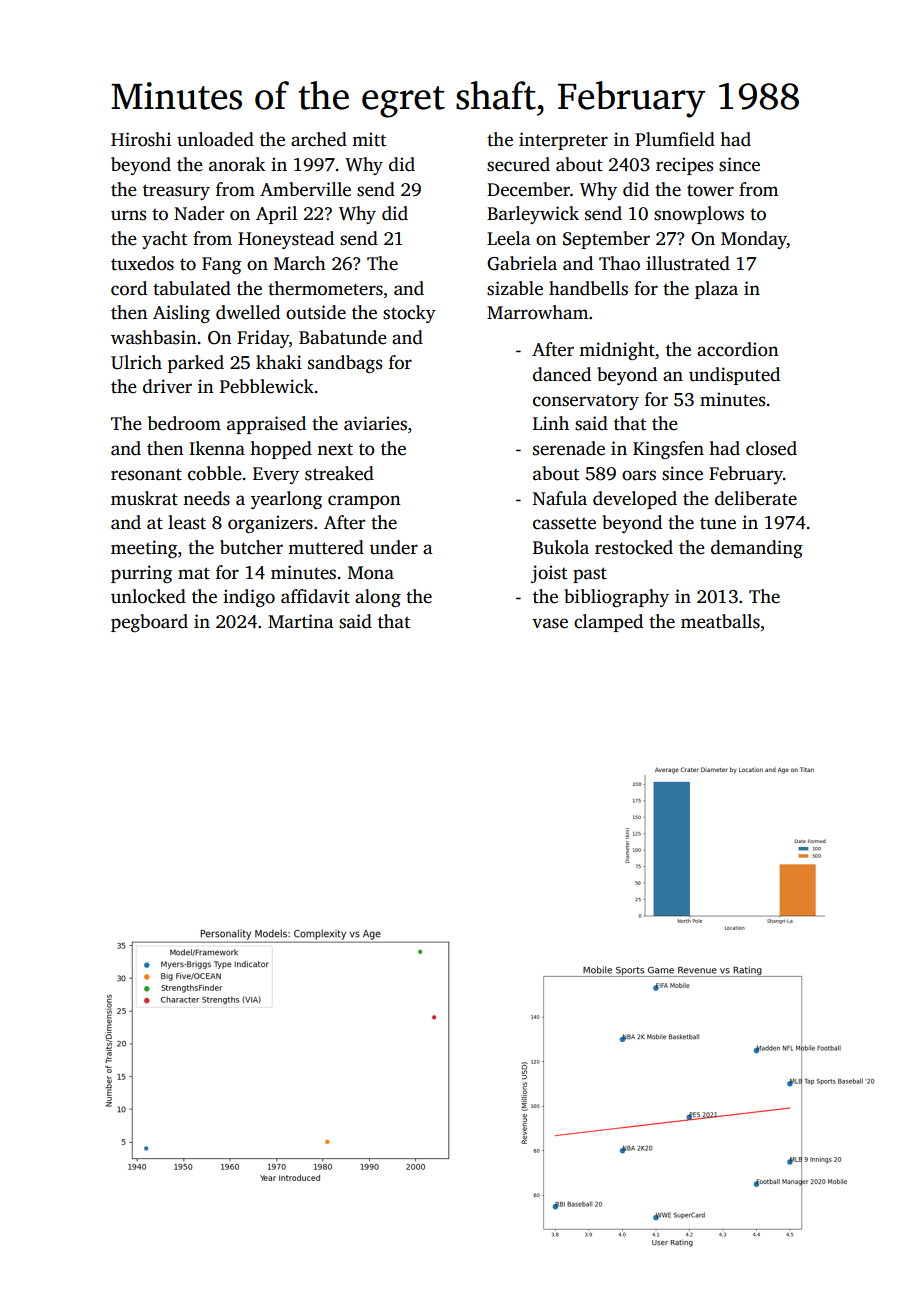  I want to click on vase, so click(550, 623).
